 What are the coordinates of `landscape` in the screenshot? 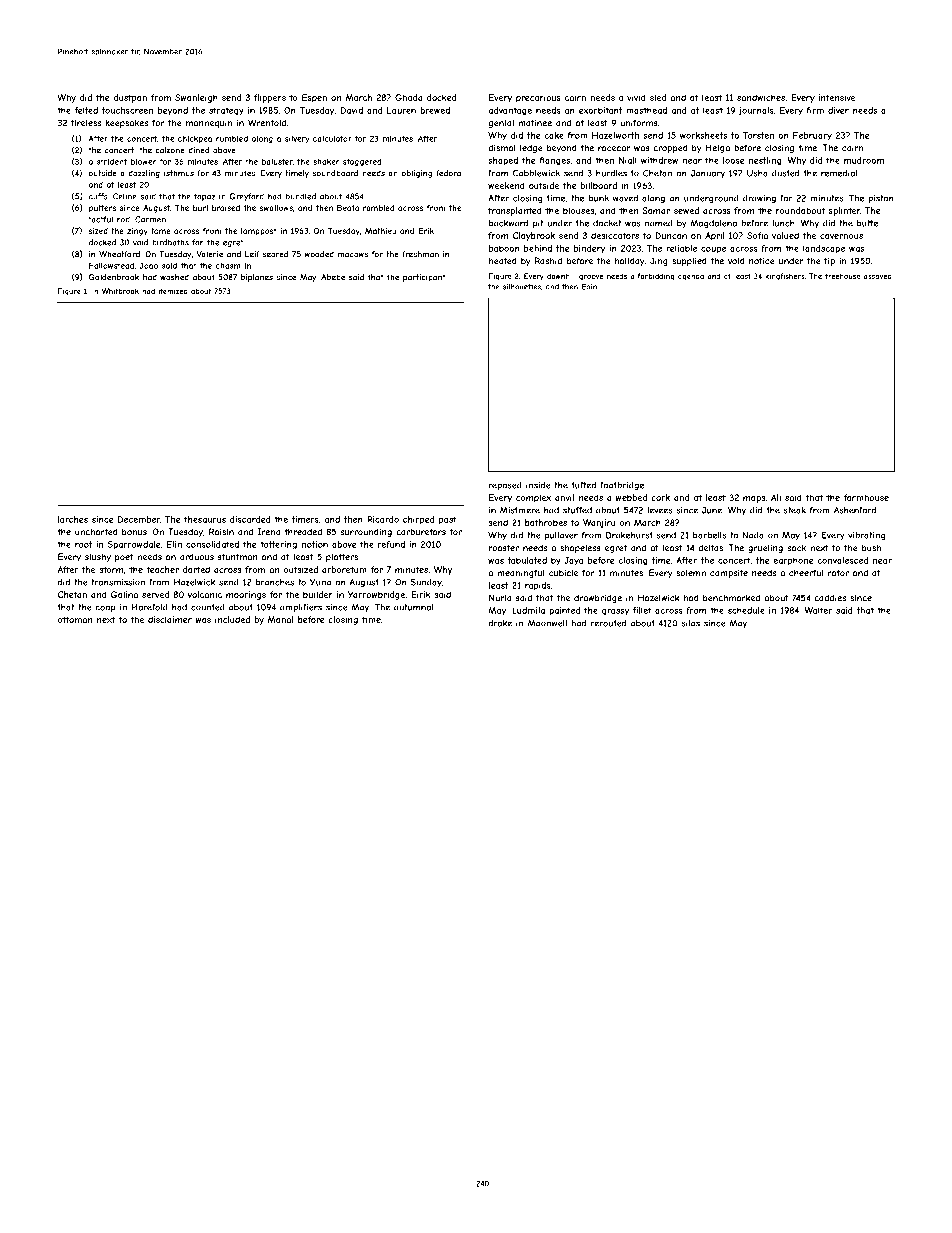 It's located at (824, 249).
